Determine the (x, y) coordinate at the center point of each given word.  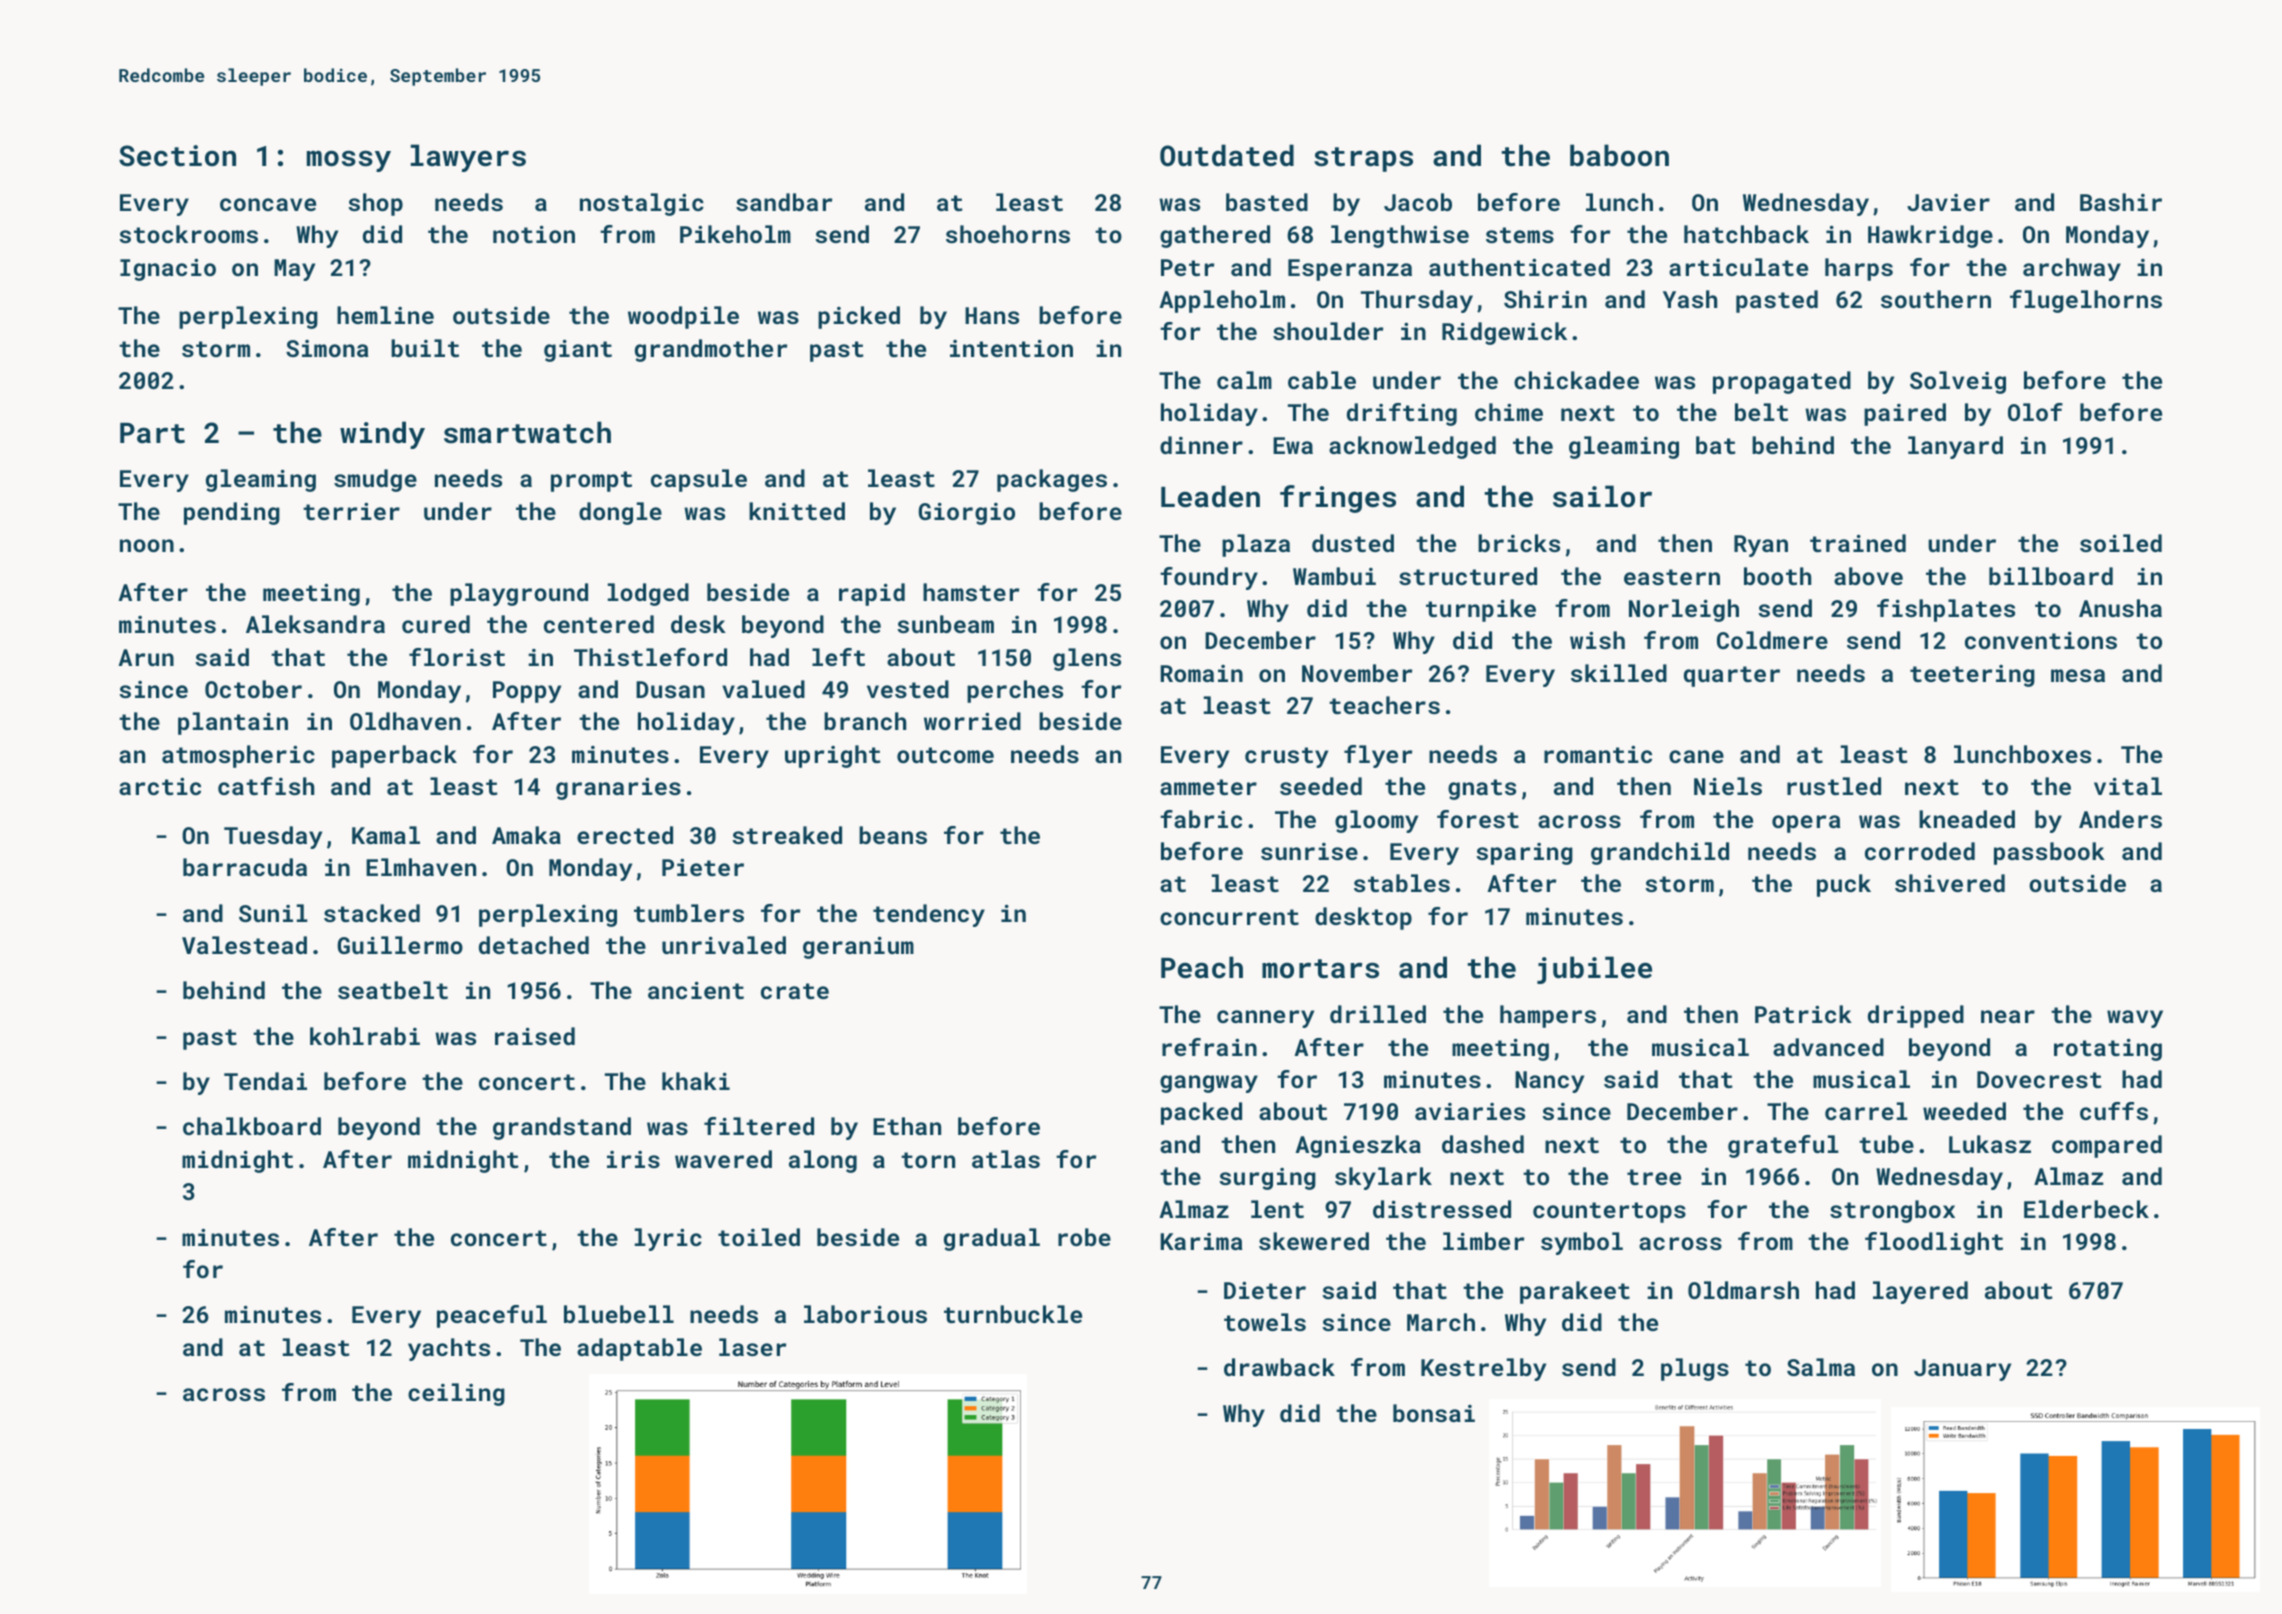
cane (1696, 756)
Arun (146, 657)
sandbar (784, 202)
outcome (945, 755)
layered (1920, 1292)
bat (1715, 445)
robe (1084, 1237)
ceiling (456, 1394)
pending (232, 513)
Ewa (1293, 445)
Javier (1948, 202)
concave (268, 204)
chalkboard (252, 1126)
